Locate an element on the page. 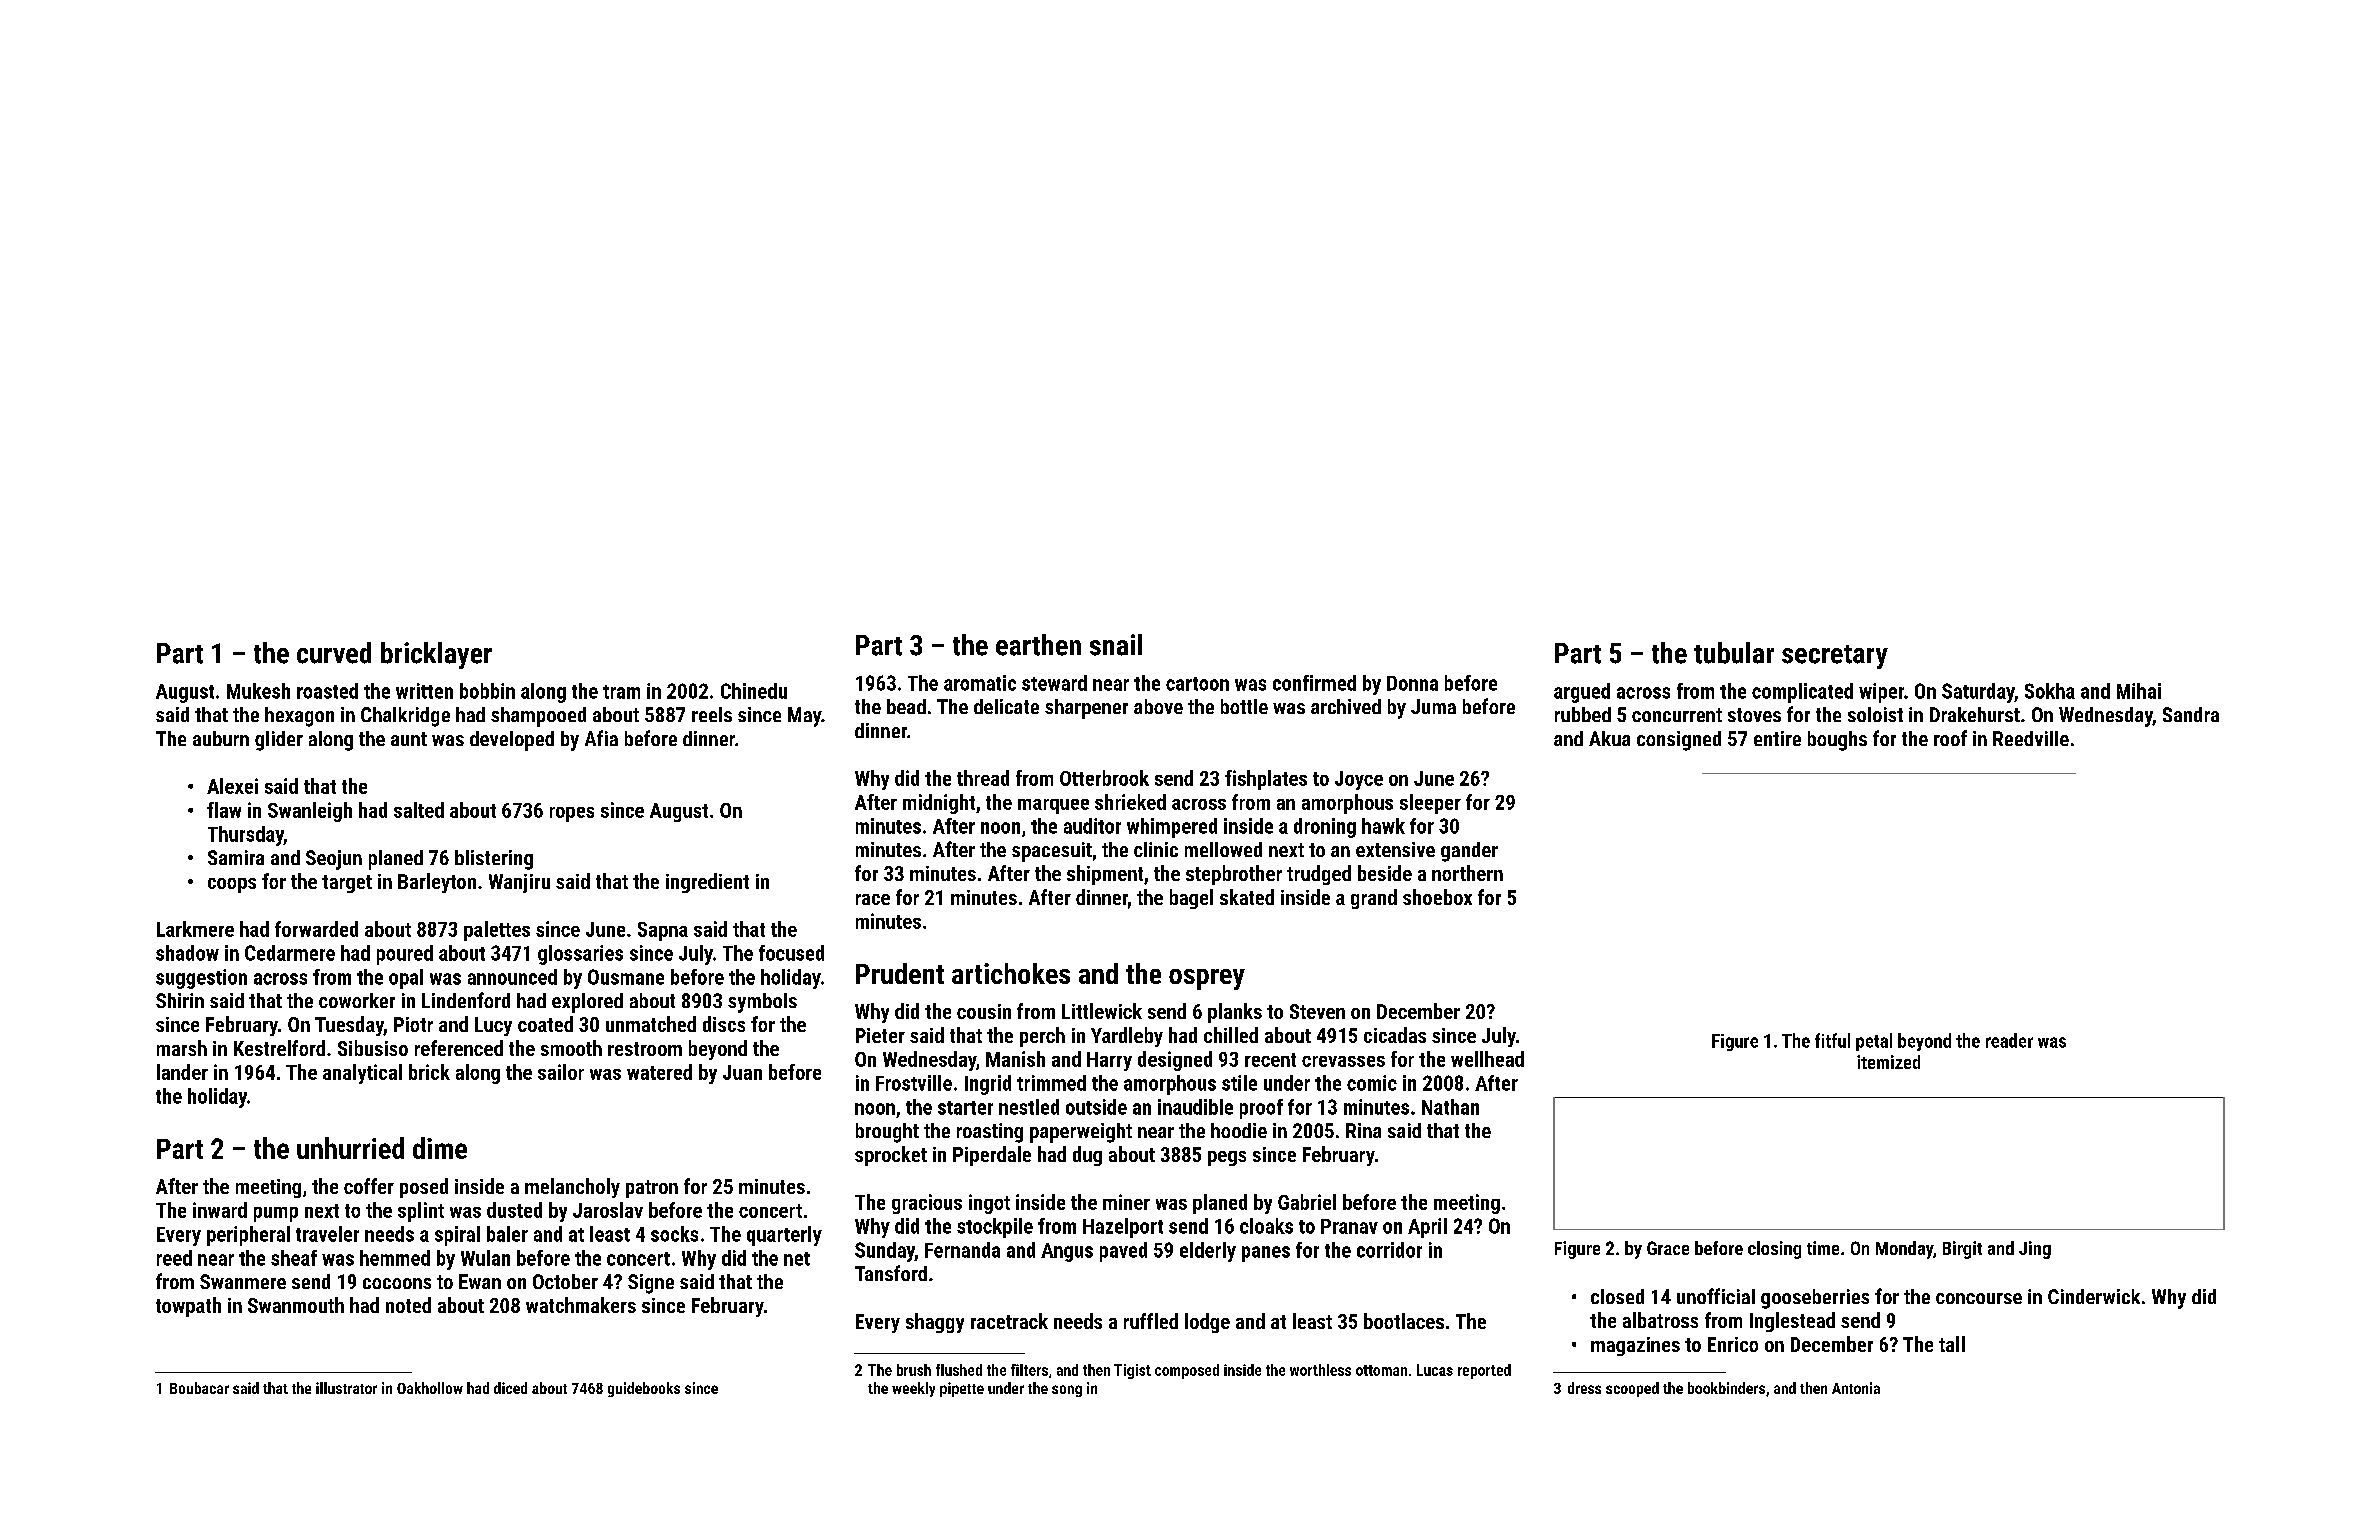 This image has width=2380, height=1540. complicated is located at coordinates (1802, 693).
